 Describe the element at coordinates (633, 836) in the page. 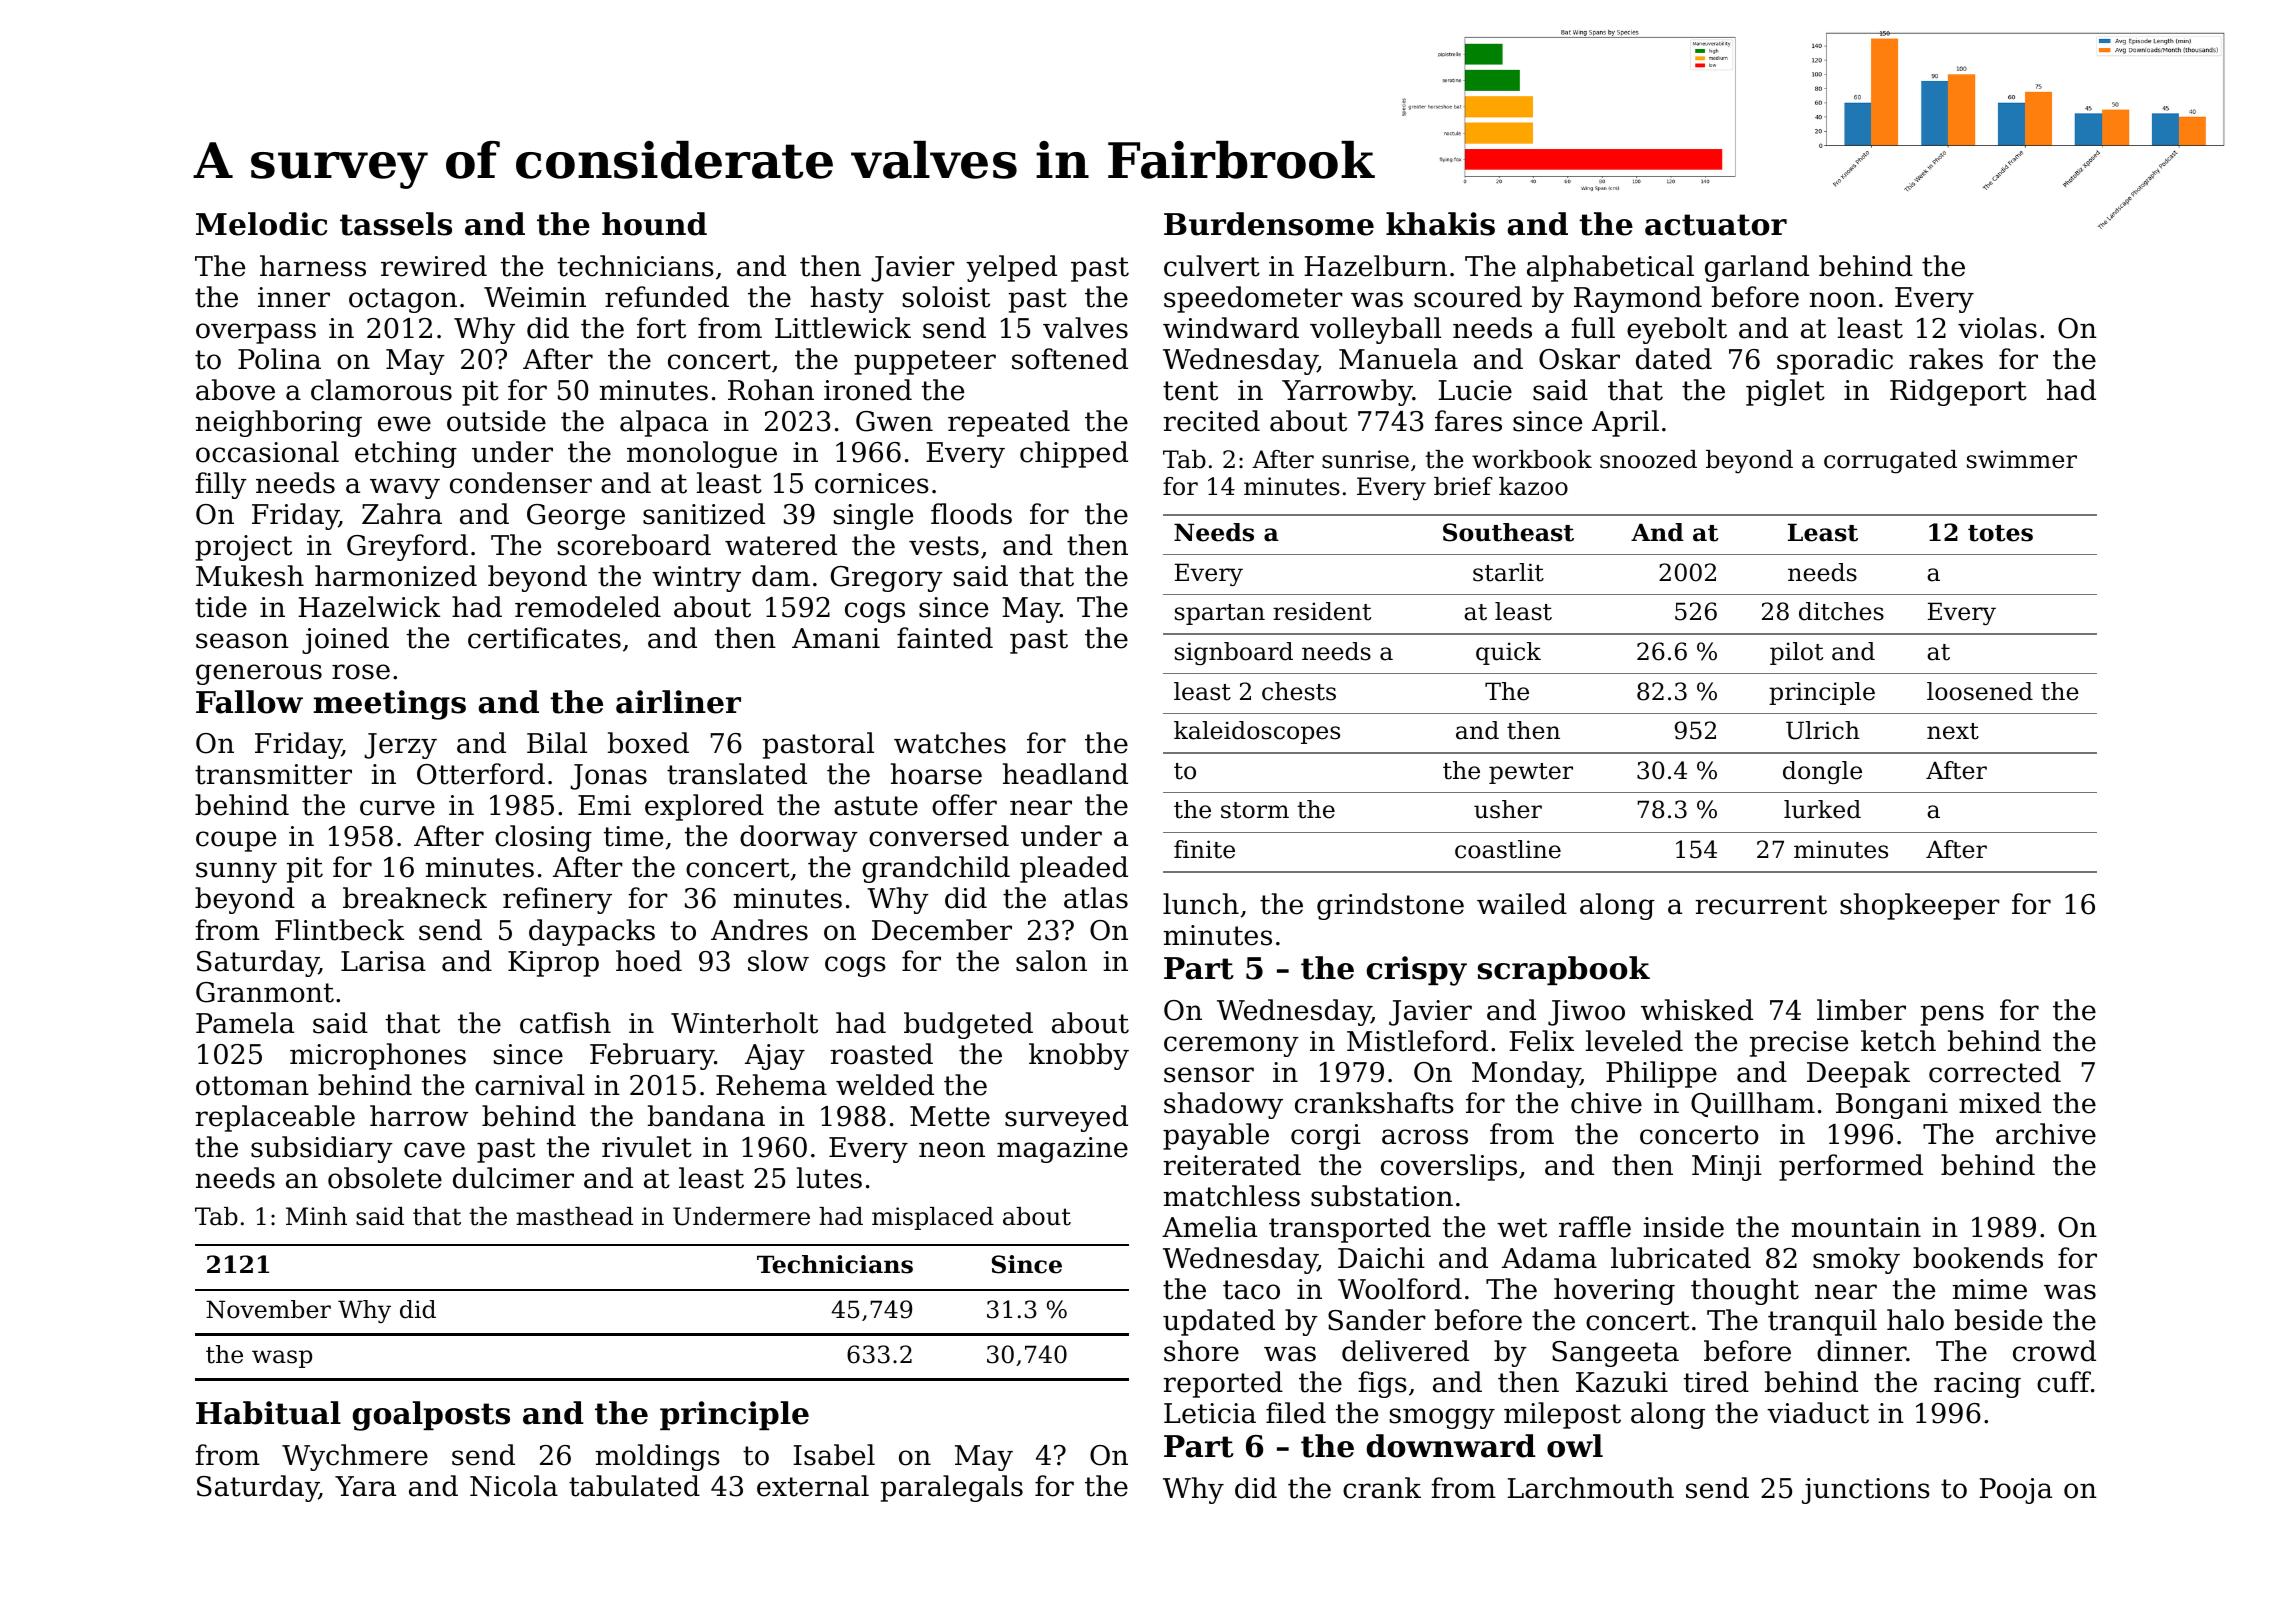

I see `time` at that location.
